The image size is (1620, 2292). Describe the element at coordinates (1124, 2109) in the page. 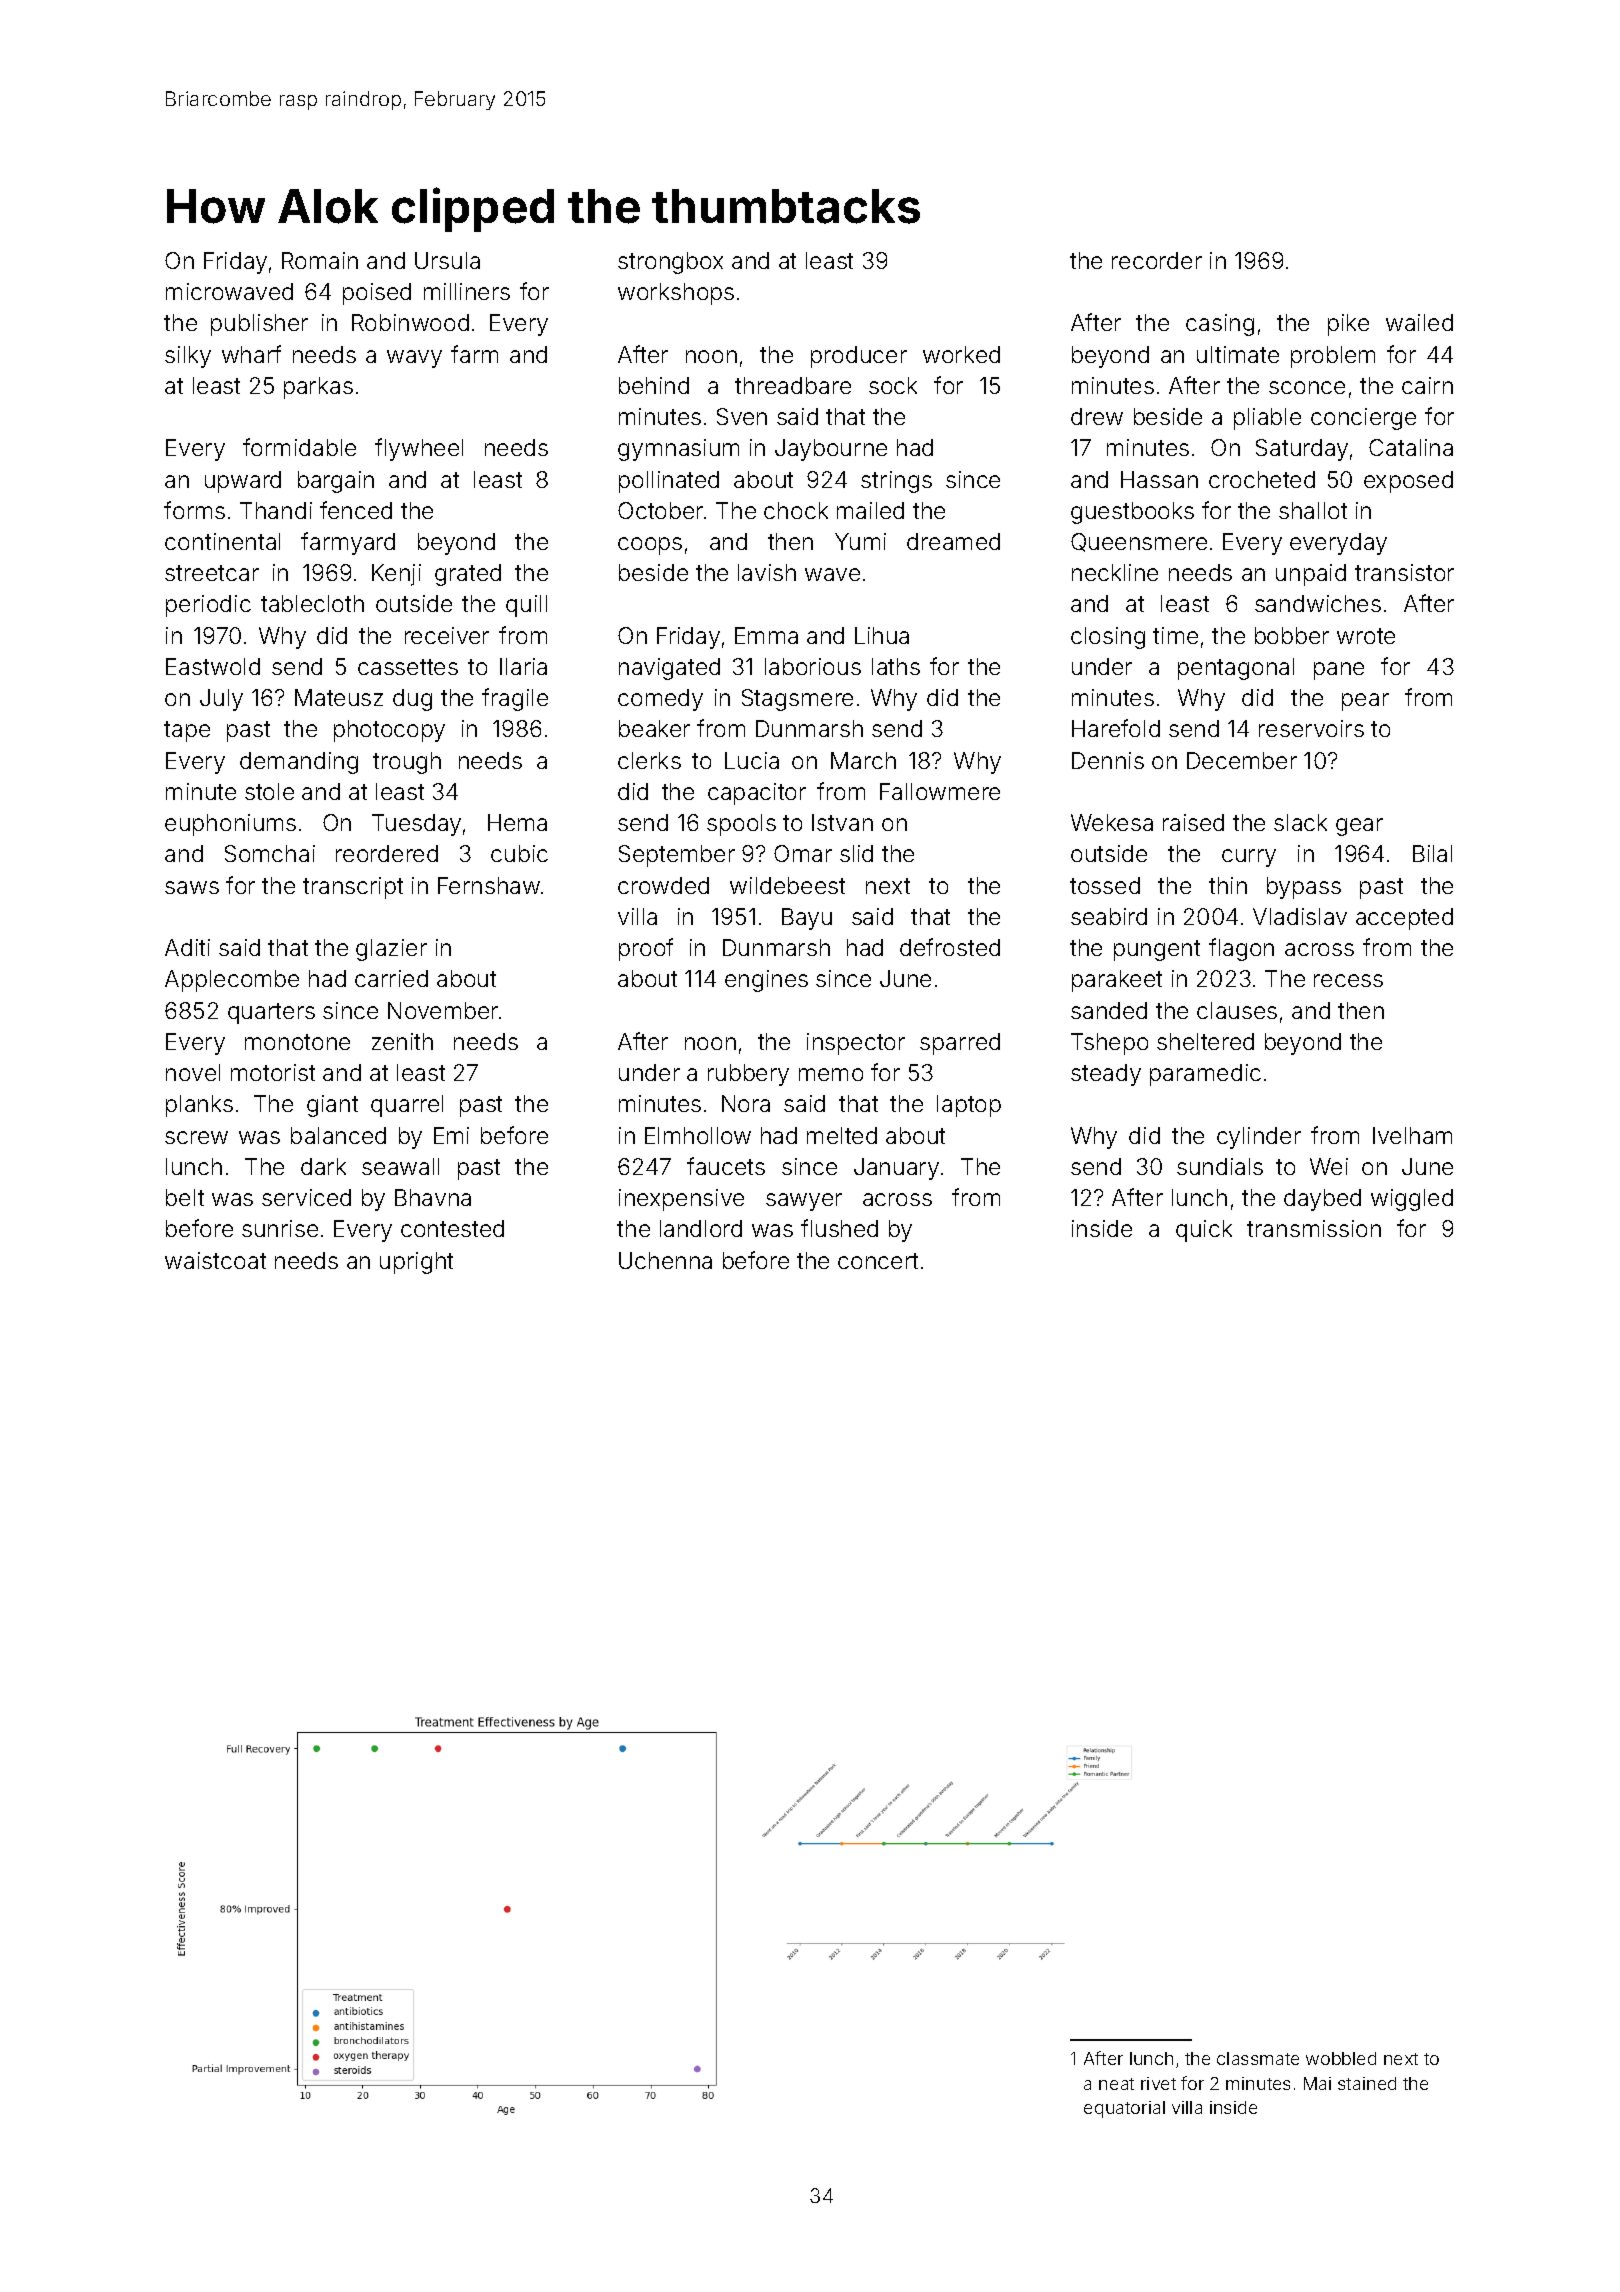

I see `equatorial` at that location.
